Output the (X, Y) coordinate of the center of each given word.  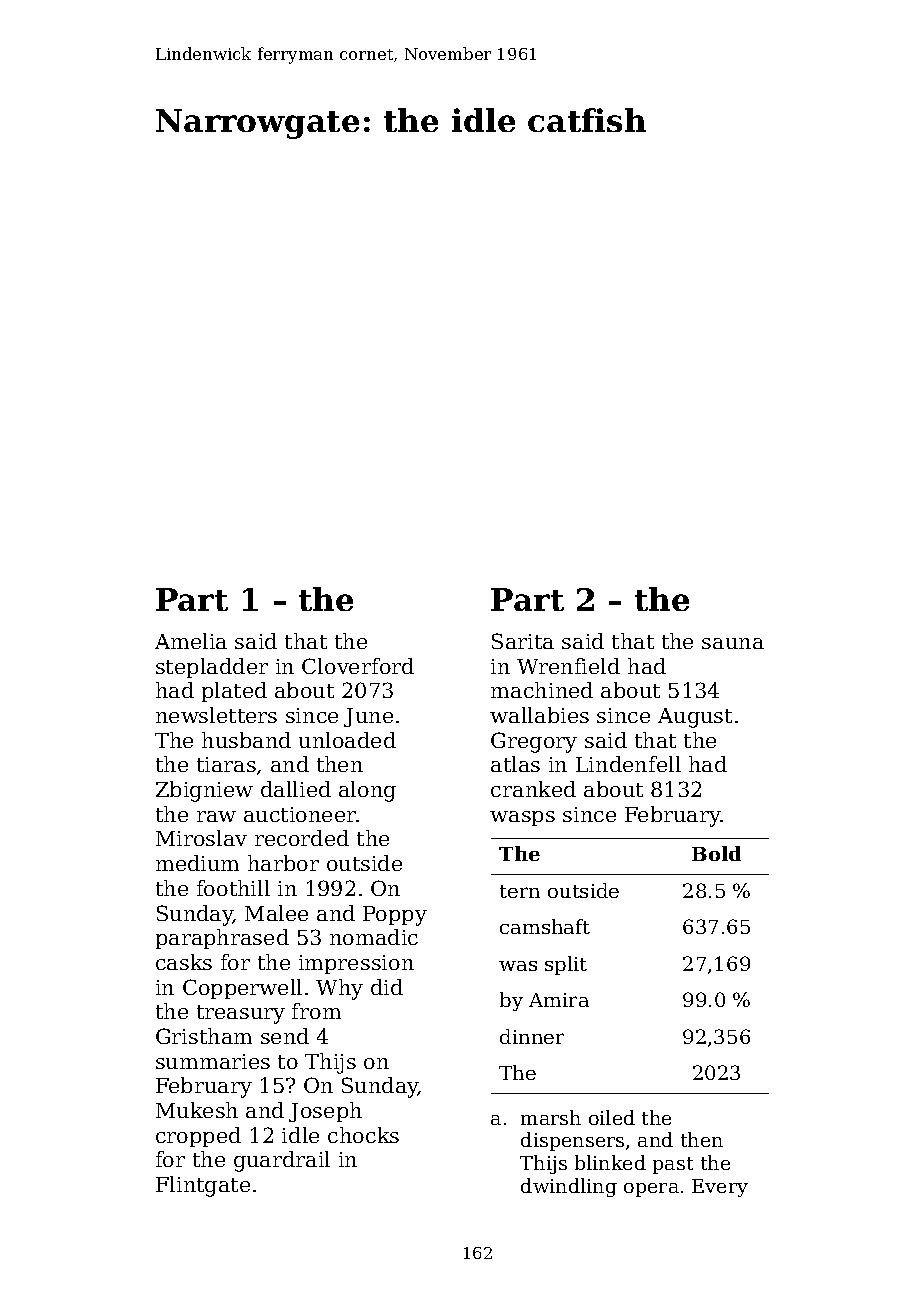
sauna (733, 643)
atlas (515, 764)
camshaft (545, 926)
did (387, 987)
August (695, 718)
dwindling (569, 1187)
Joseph (325, 1112)
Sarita (523, 641)
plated (234, 692)
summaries (213, 1061)
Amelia (191, 641)
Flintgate (203, 1186)
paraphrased (222, 939)
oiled (612, 1117)
